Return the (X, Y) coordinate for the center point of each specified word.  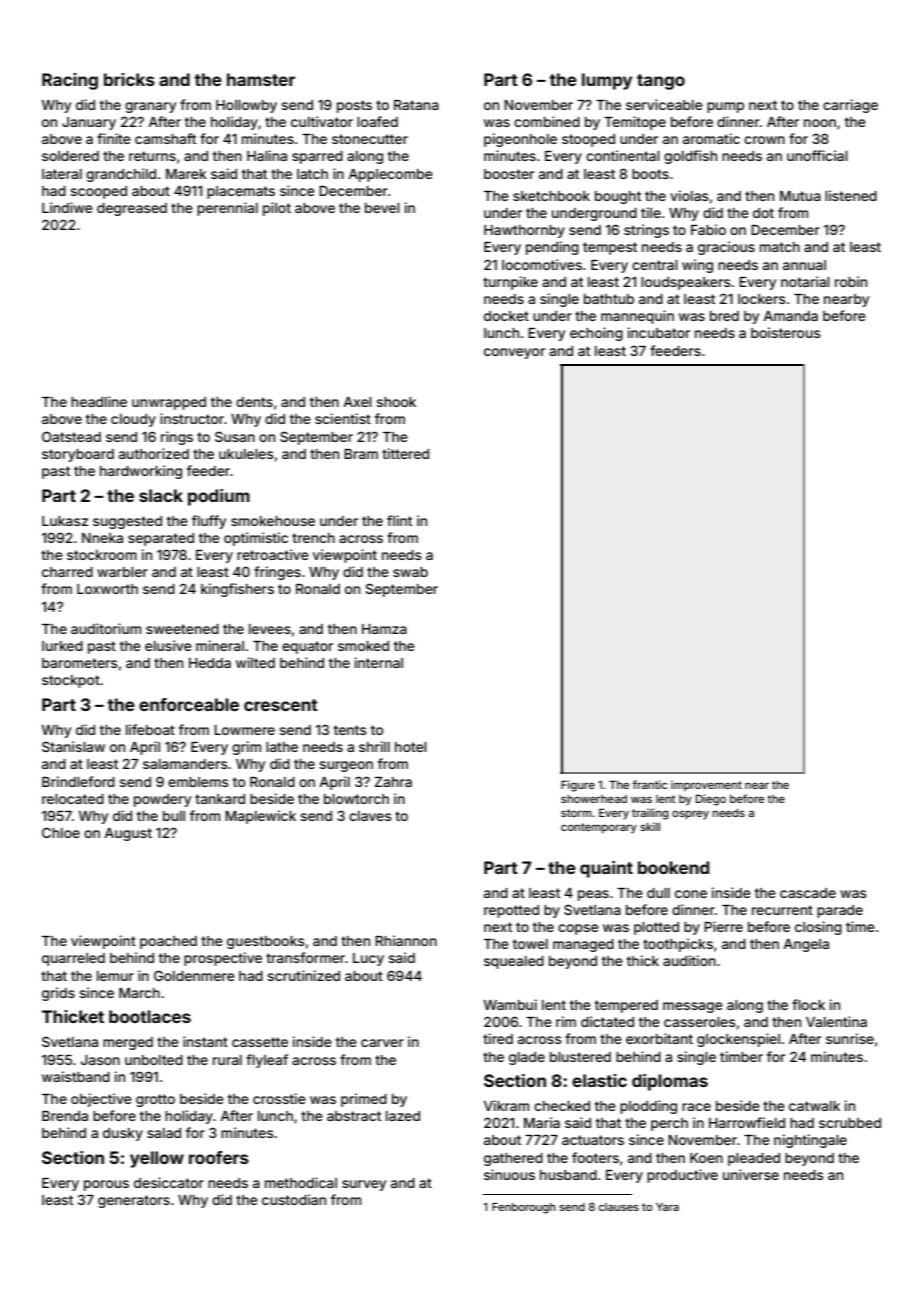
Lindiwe (67, 207)
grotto (155, 1100)
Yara (667, 1207)
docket (506, 316)
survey (364, 1185)
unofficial (817, 155)
